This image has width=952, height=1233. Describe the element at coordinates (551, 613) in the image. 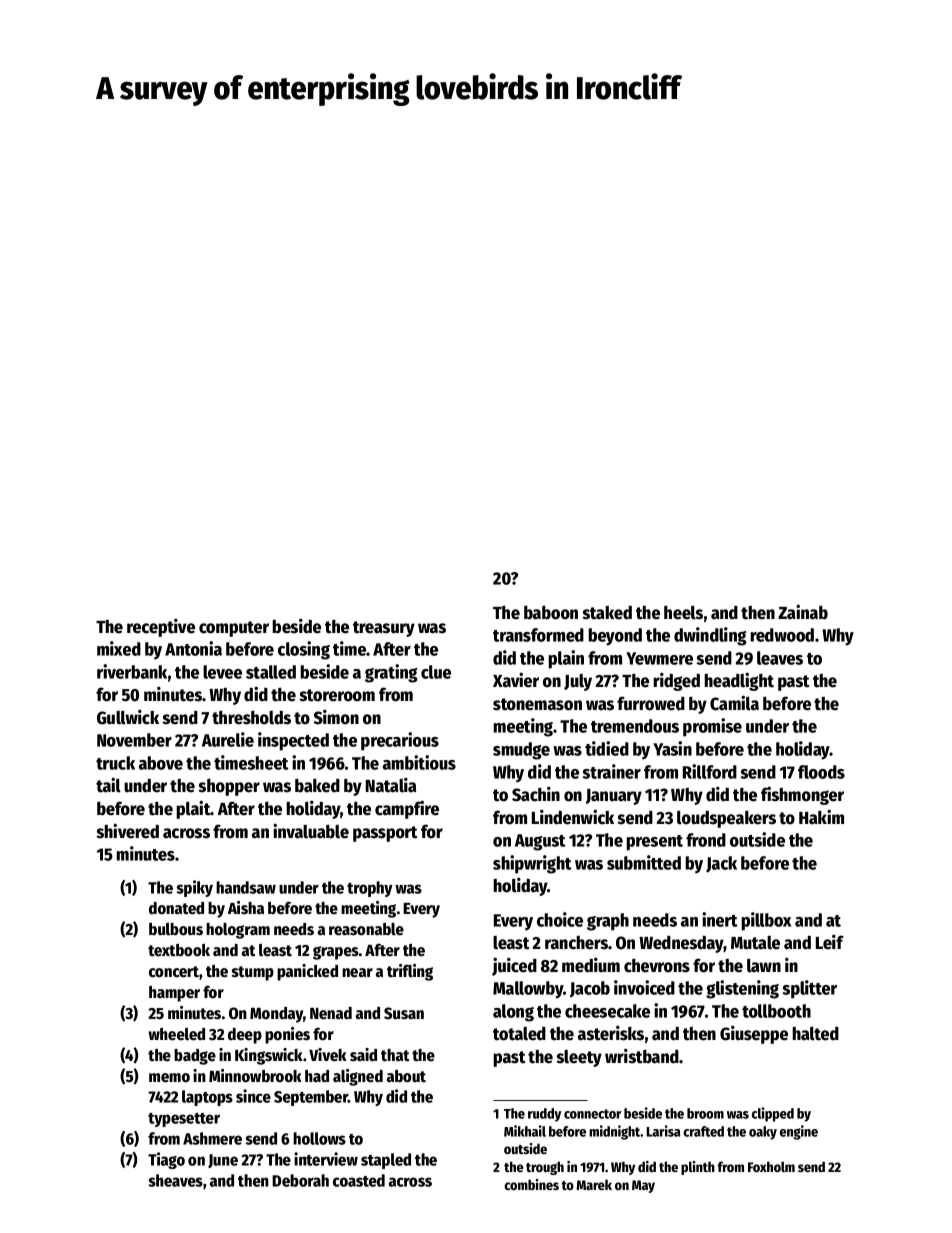

I see `baboon` at that location.
